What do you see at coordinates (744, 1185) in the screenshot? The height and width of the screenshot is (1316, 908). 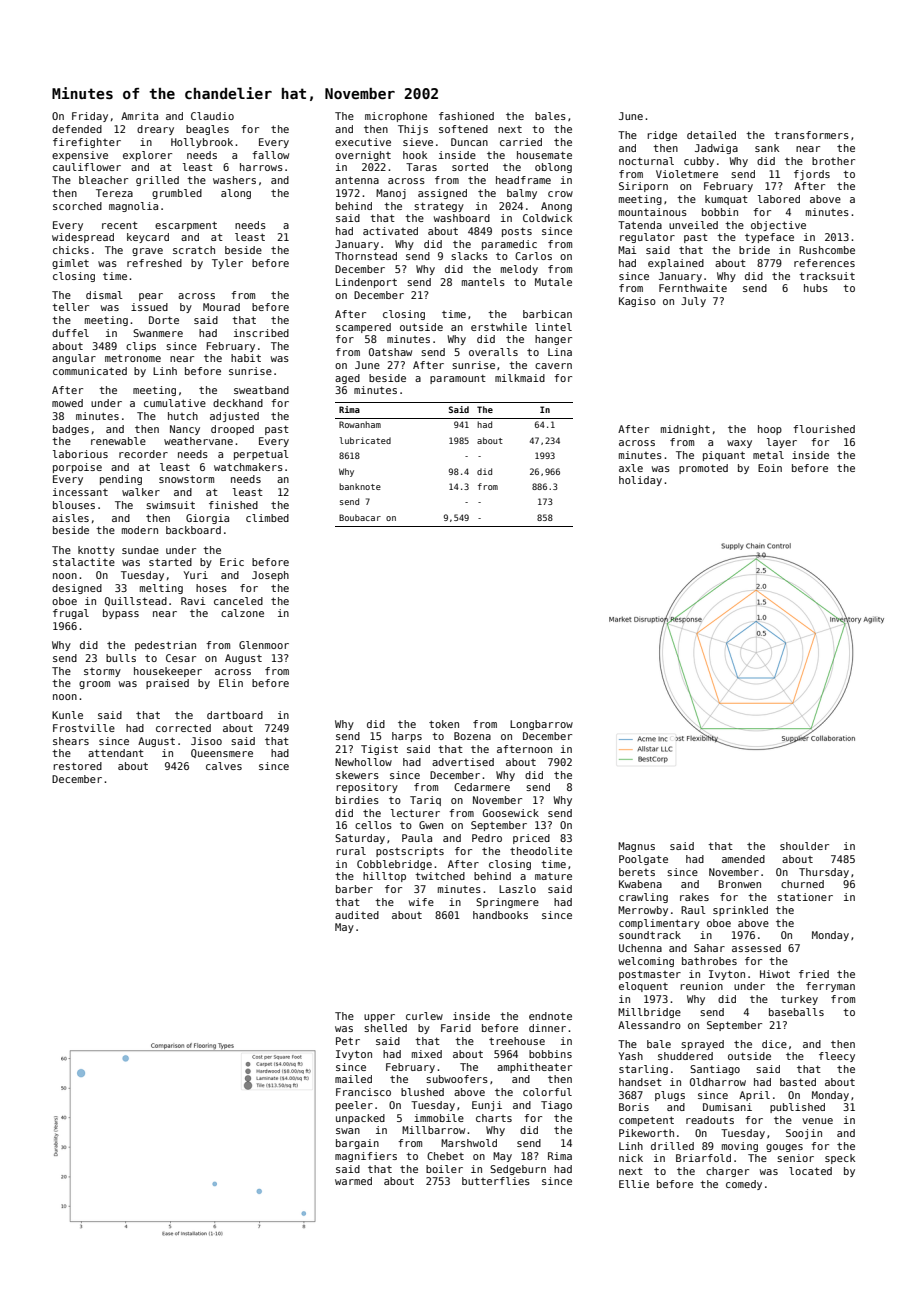 I see `comedy` at bounding box center [744, 1185].
